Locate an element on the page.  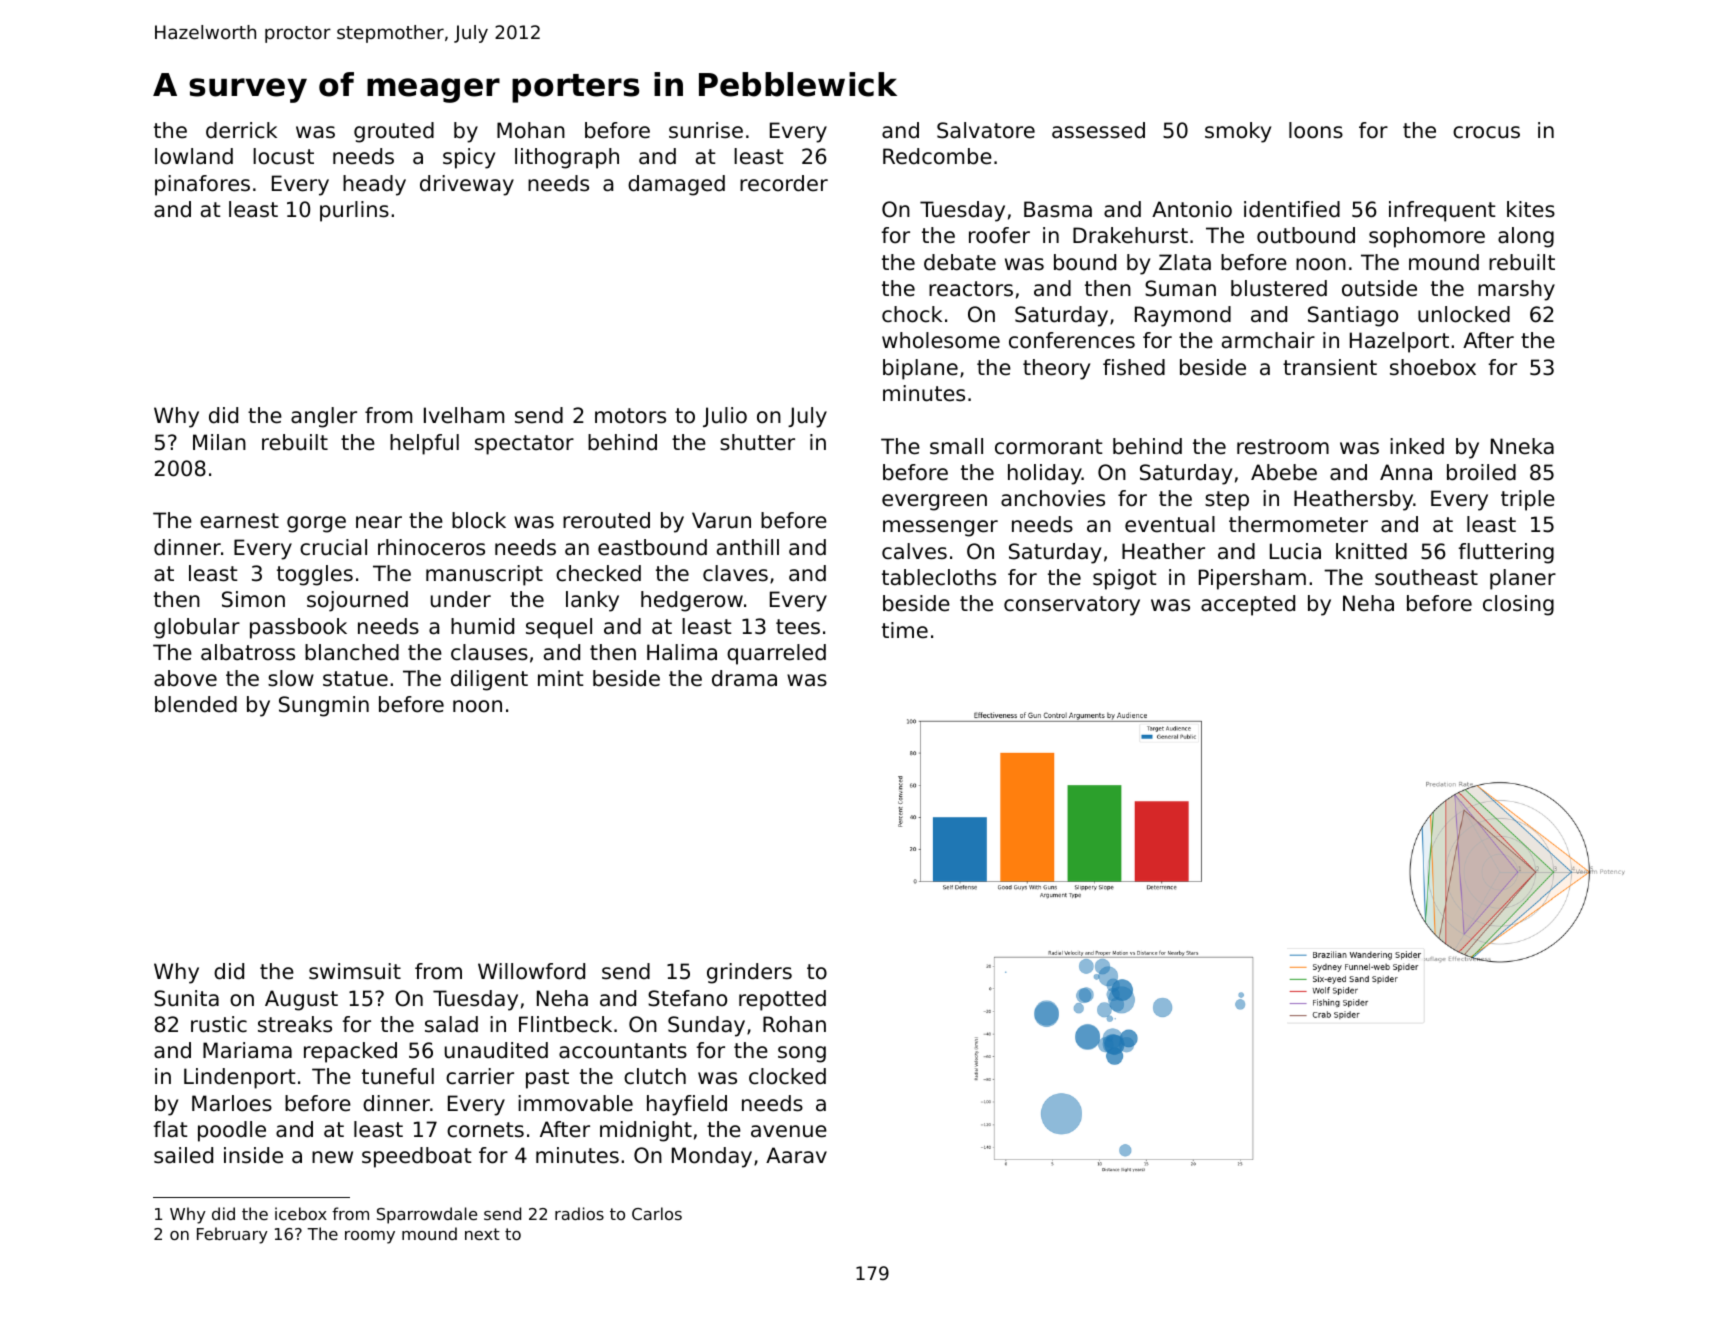
speedboat is located at coordinates (417, 1157).
